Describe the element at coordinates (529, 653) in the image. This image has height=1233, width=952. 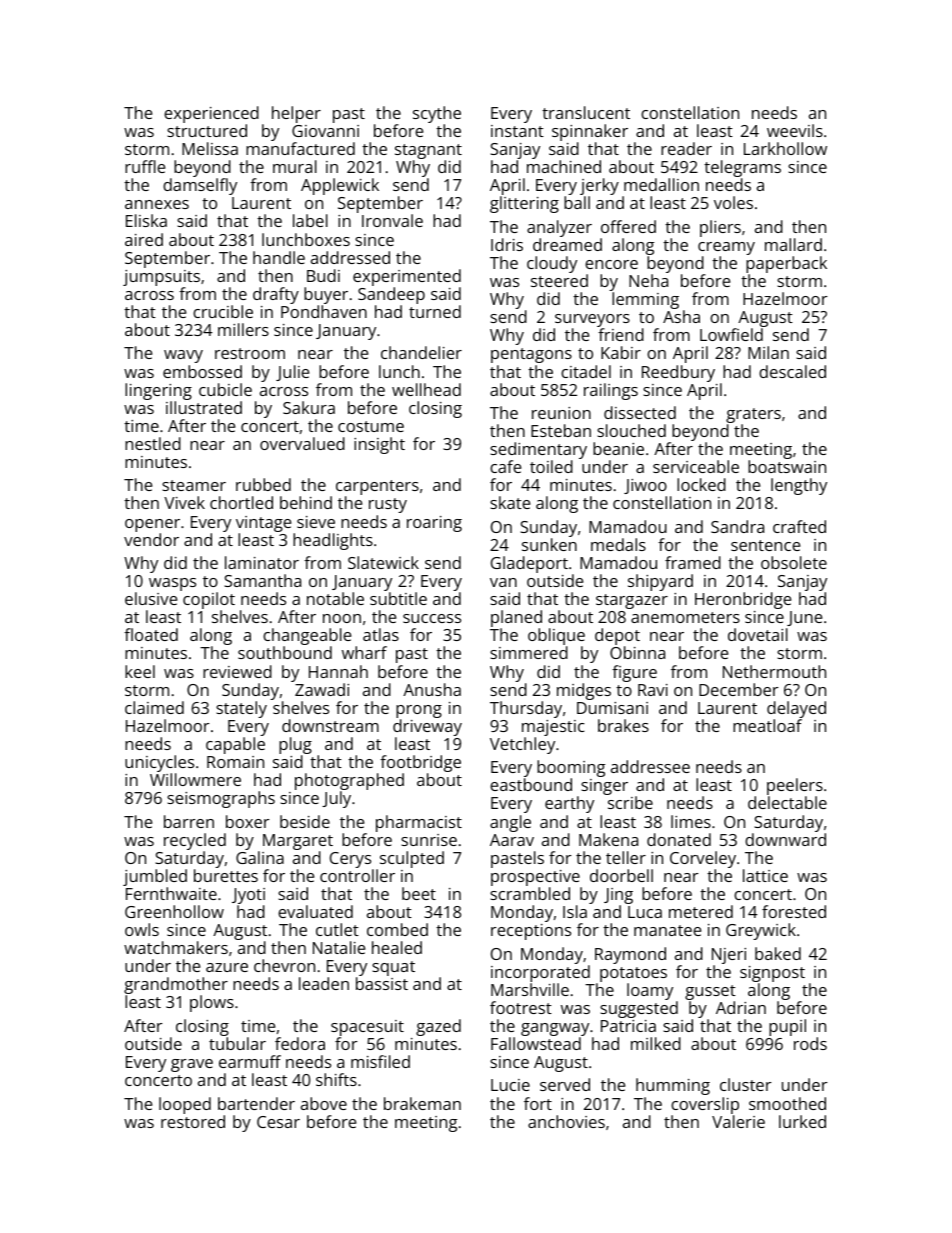
I see `simmered` at that location.
